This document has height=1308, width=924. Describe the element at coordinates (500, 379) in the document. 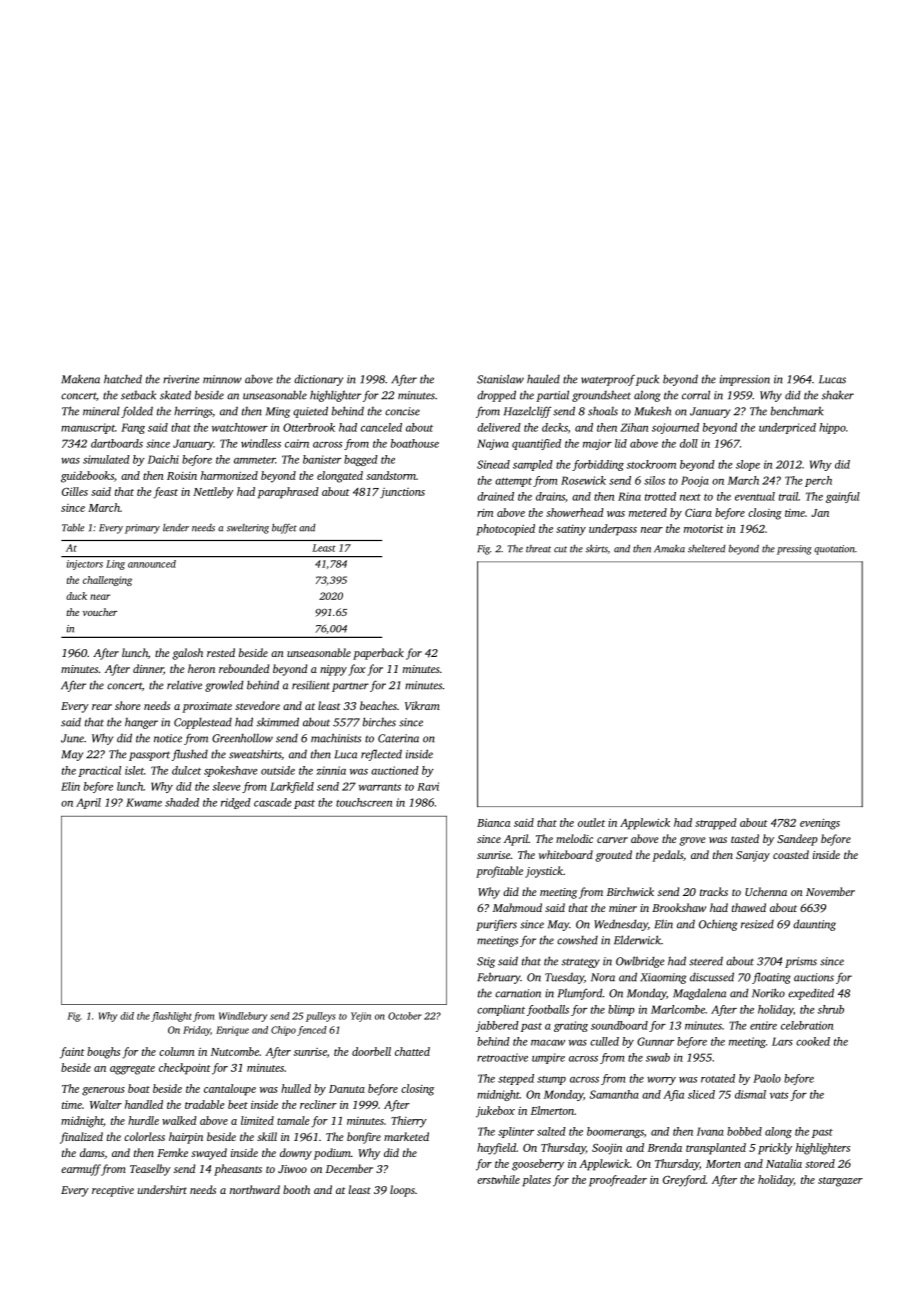

I see `Stanislaw` at that location.
